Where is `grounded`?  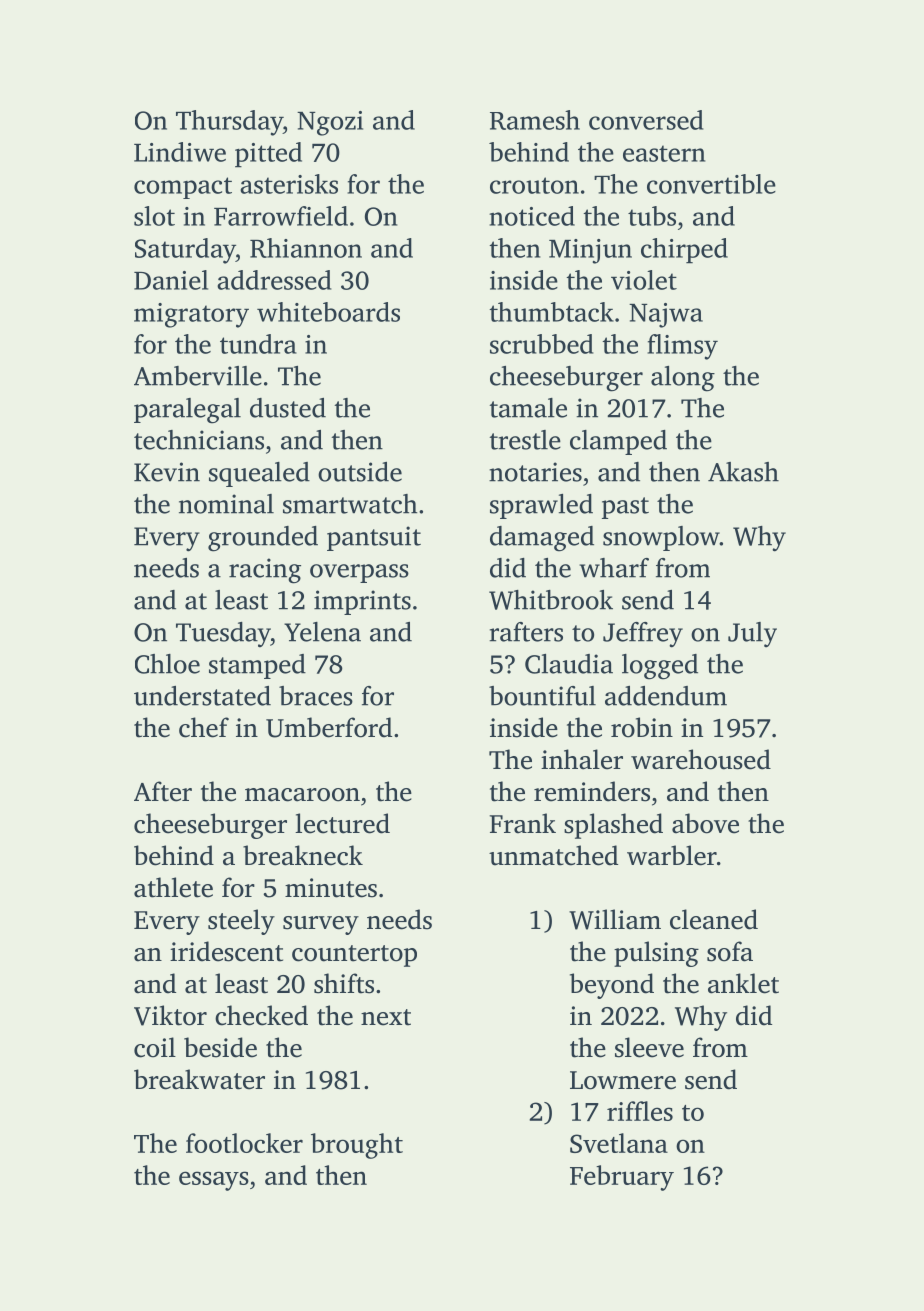 grounded is located at coordinates (263, 539).
